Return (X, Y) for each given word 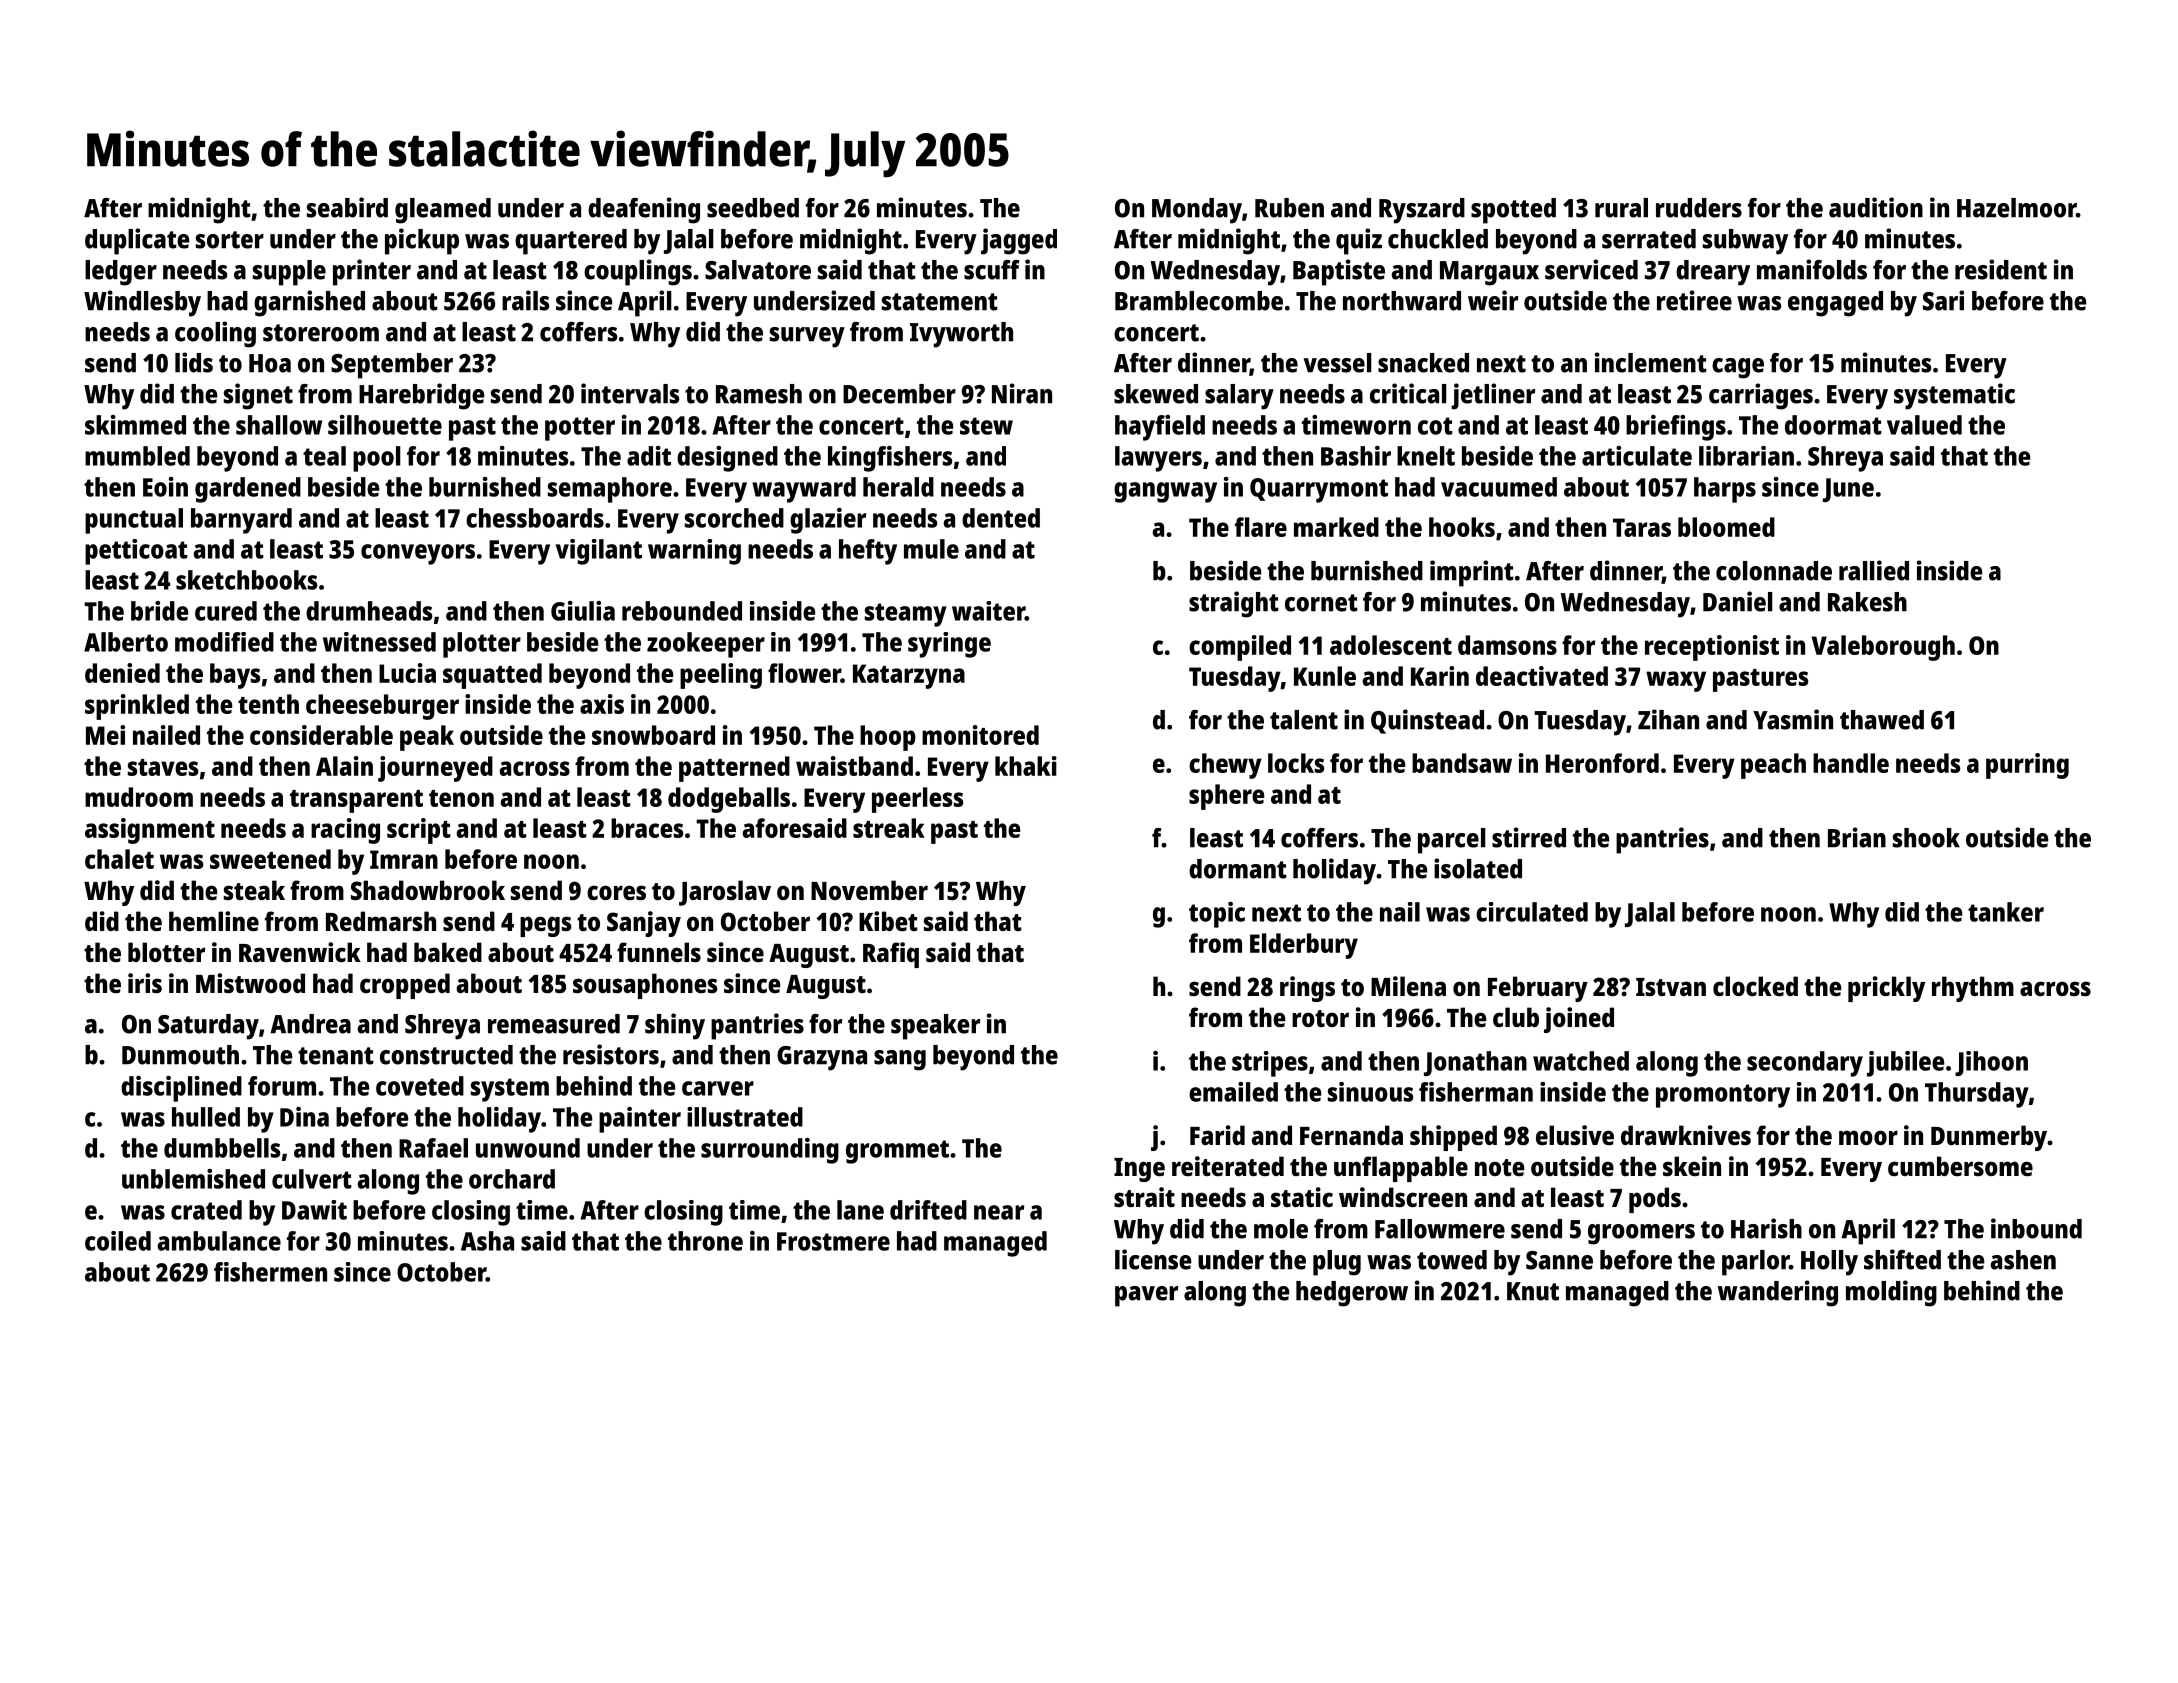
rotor (1320, 1018)
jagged (1019, 241)
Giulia (583, 611)
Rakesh (1867, 602)
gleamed (443, 211)
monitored (980, 735)
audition (1876, 207)
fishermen (270, 1272)
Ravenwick (300, 952)
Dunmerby (1989, 1138)
